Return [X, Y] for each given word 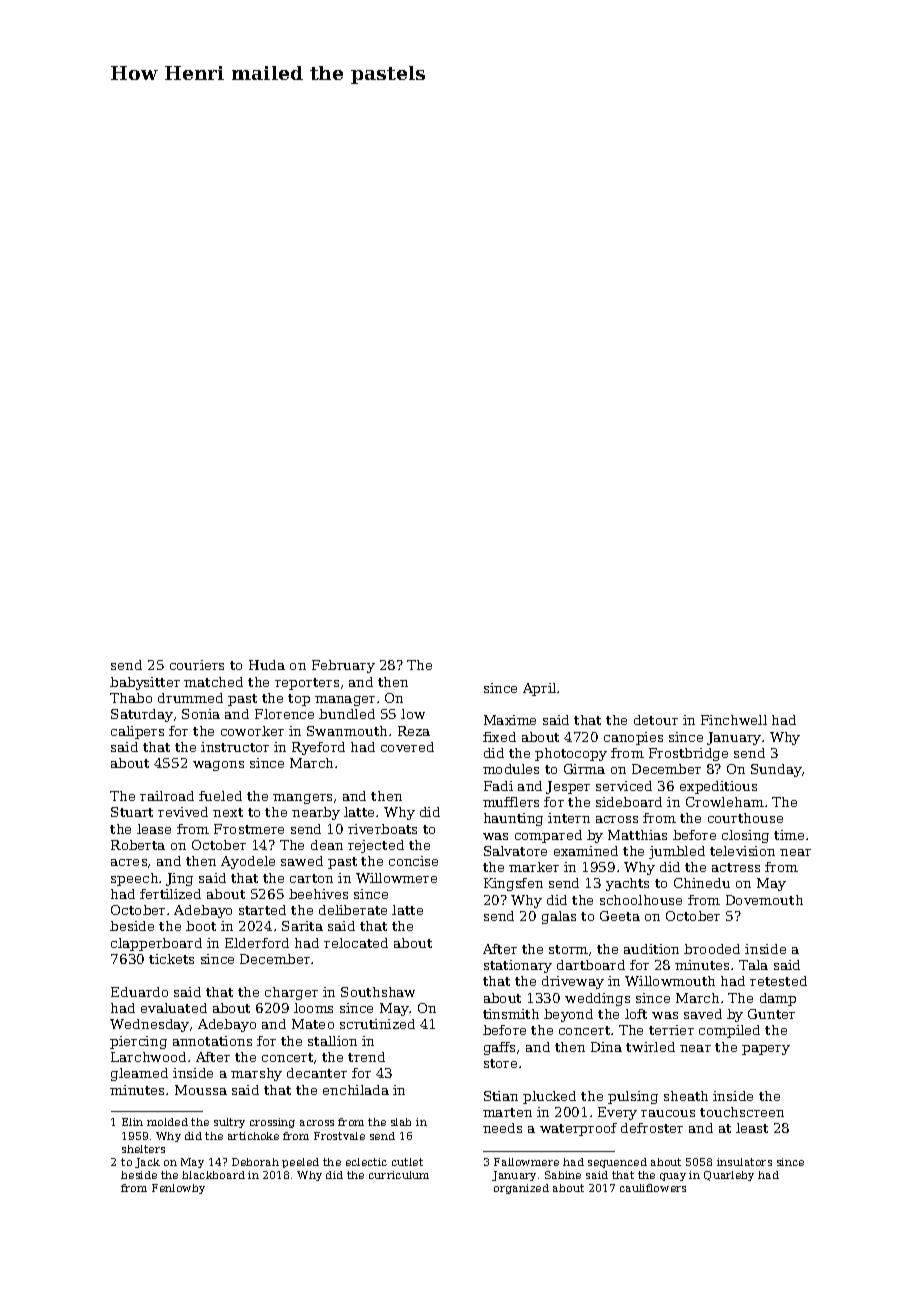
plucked [549, 1097]
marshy [256, 1074]
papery [766, 1050]
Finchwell [734, 720]
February [343, 666]
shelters [143, 1149]
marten [507, 1112]
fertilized [170, 894]
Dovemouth [764, 900]
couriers [197, 665]
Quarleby [729, 1176]
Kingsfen [513, 884]
